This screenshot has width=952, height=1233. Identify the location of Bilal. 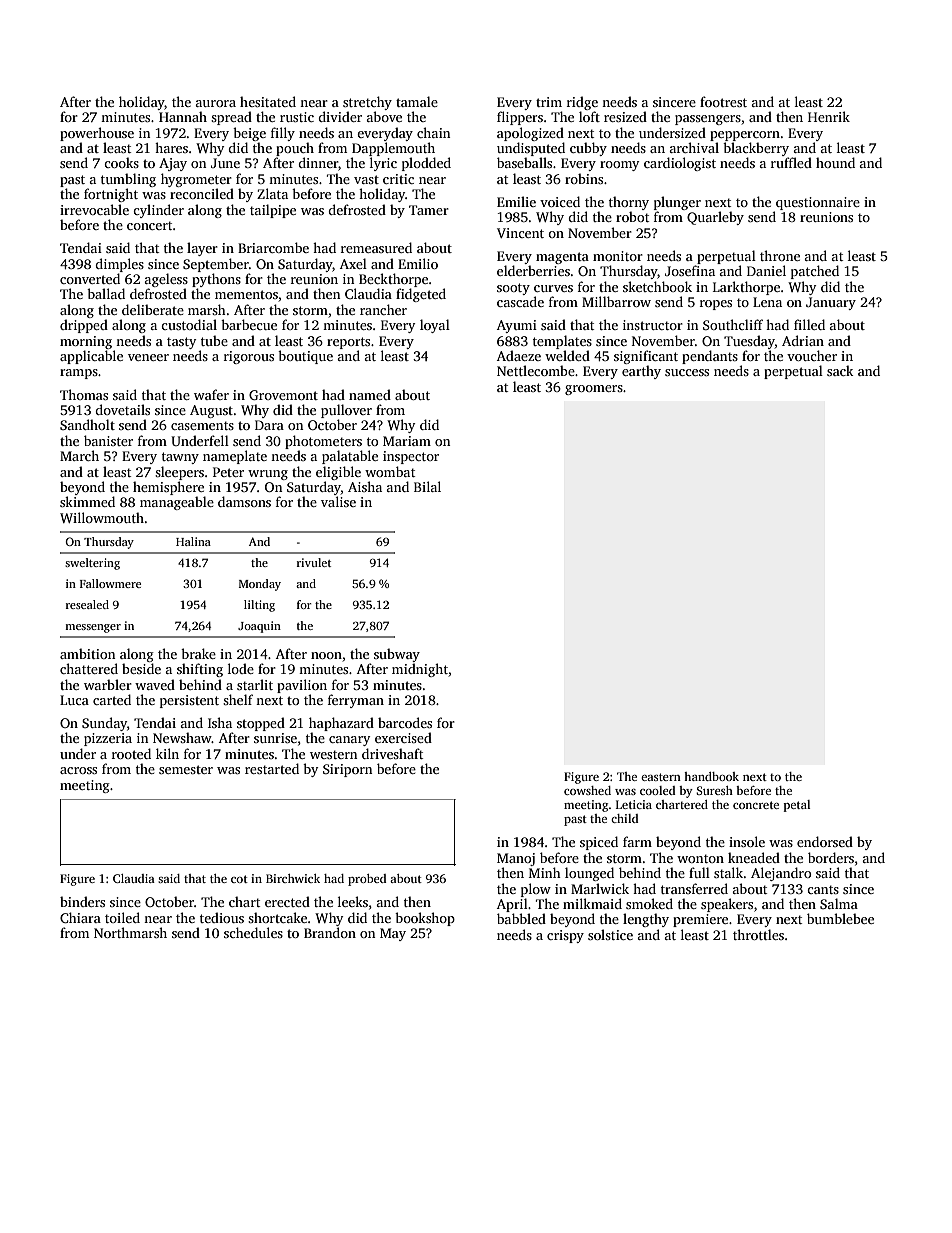
(427, 486).
